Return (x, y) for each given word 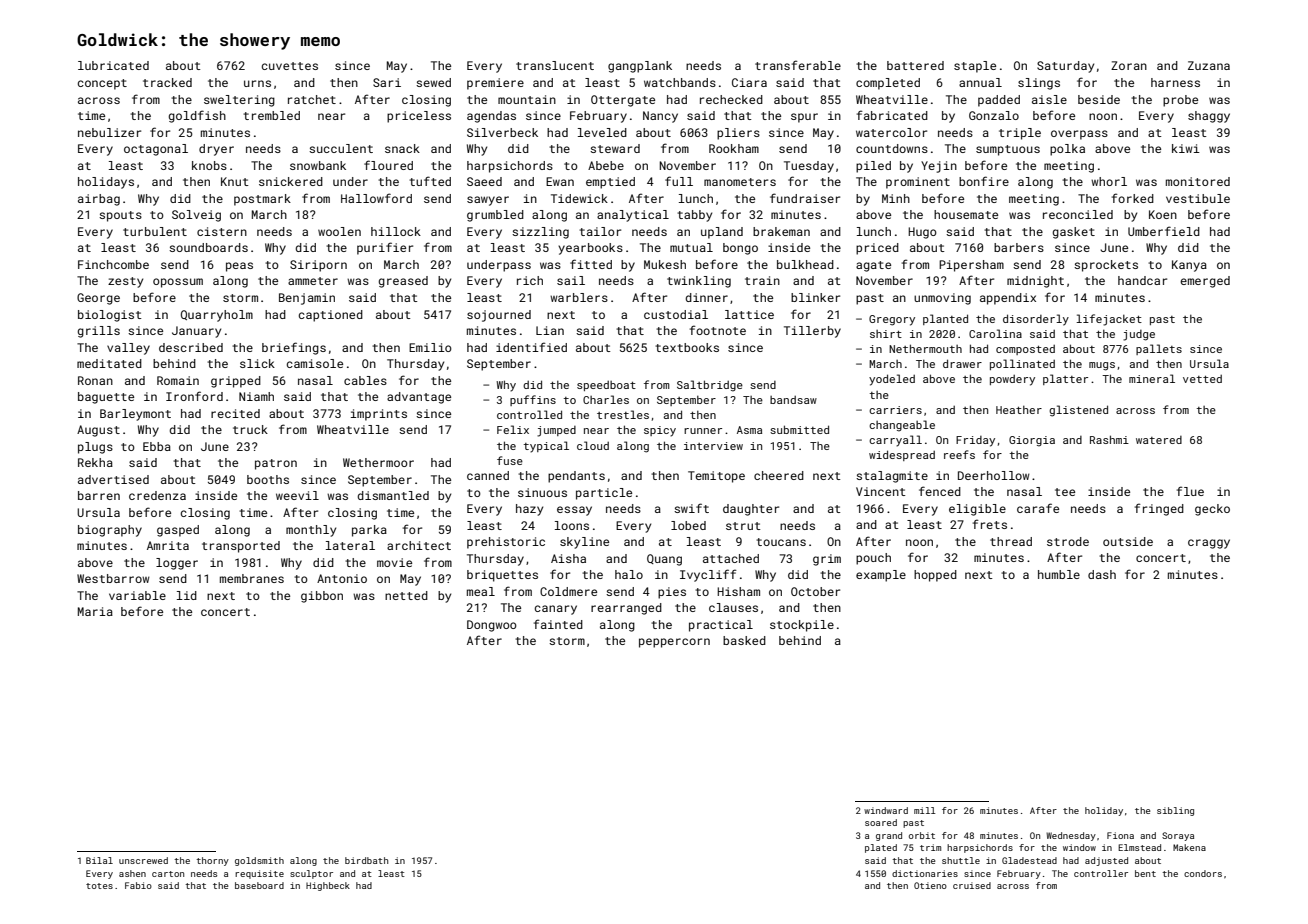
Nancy (660, 117)
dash (1102, 574)
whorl (1109, 181)
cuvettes (290, 66)
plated (881, 848)
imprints (379, 415)
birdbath (366, 860)
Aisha (568, 558)
